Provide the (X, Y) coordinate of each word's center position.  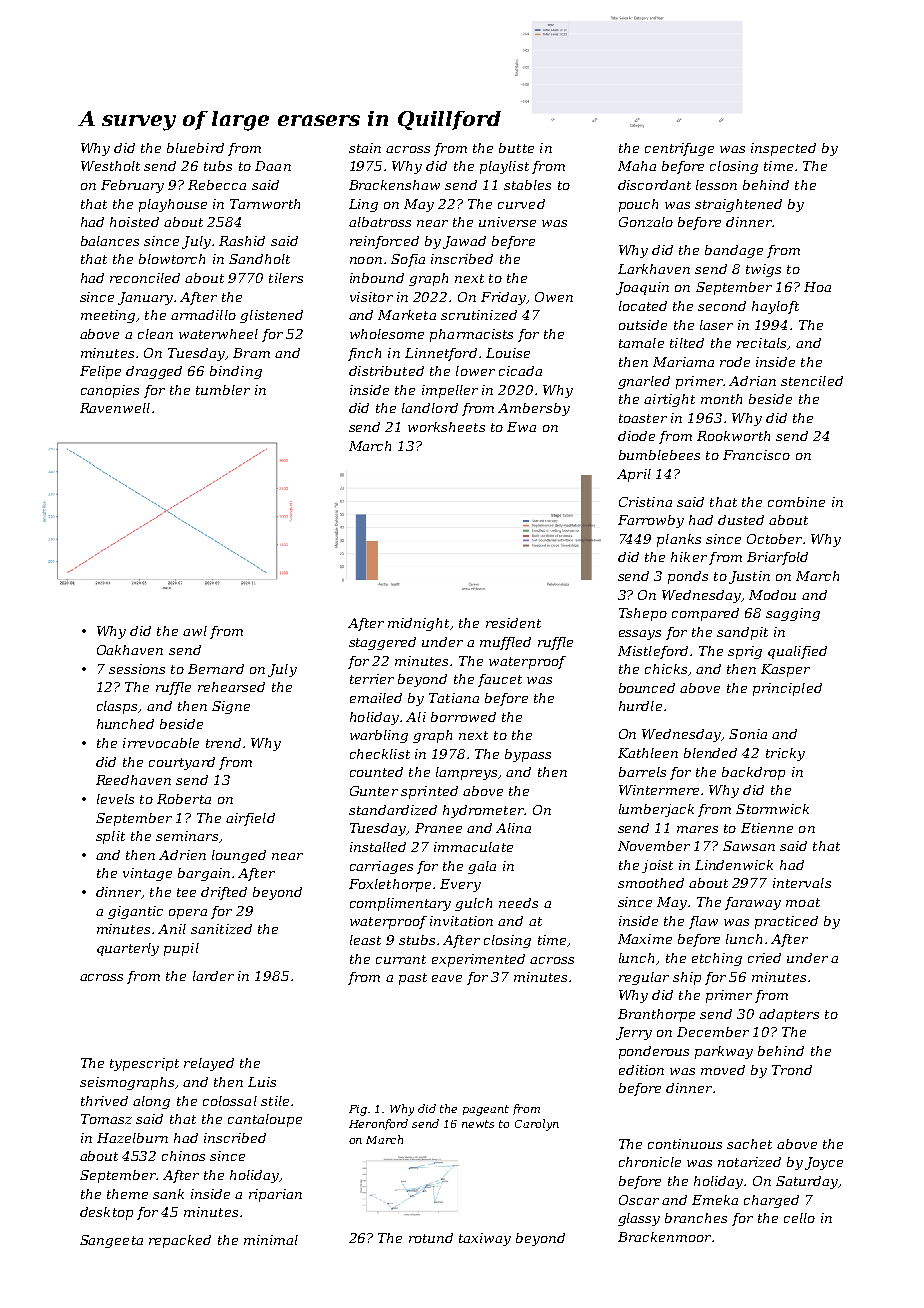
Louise (508, 353)
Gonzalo (646, 222)
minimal (271, 1240)
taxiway (485, 1239)
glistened (271, 316)
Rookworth (733, 436)
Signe (231, 707)
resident (513, 623)
